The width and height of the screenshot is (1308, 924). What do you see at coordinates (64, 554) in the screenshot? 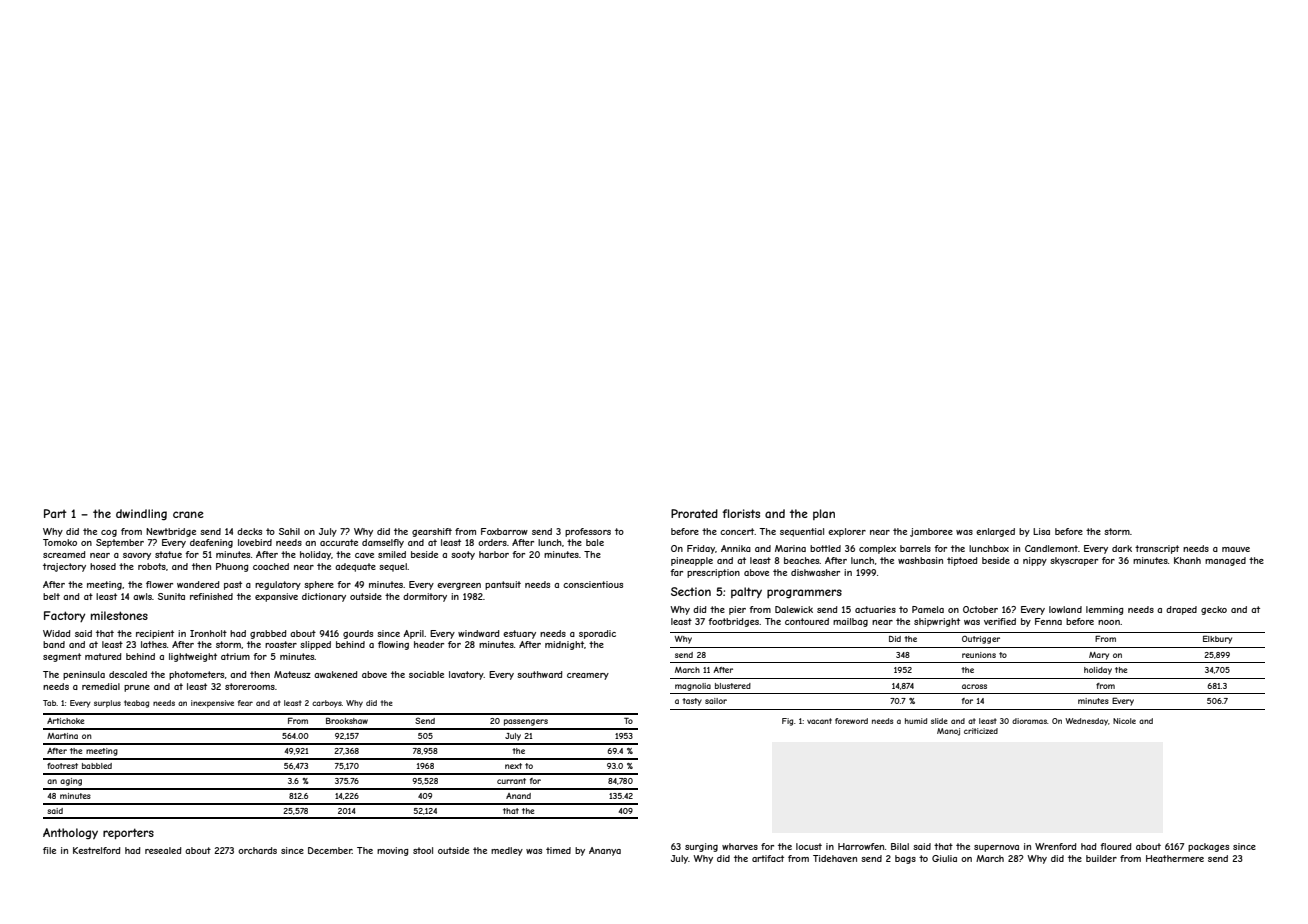
I see `screamed` at bounding box center [64, 554].
